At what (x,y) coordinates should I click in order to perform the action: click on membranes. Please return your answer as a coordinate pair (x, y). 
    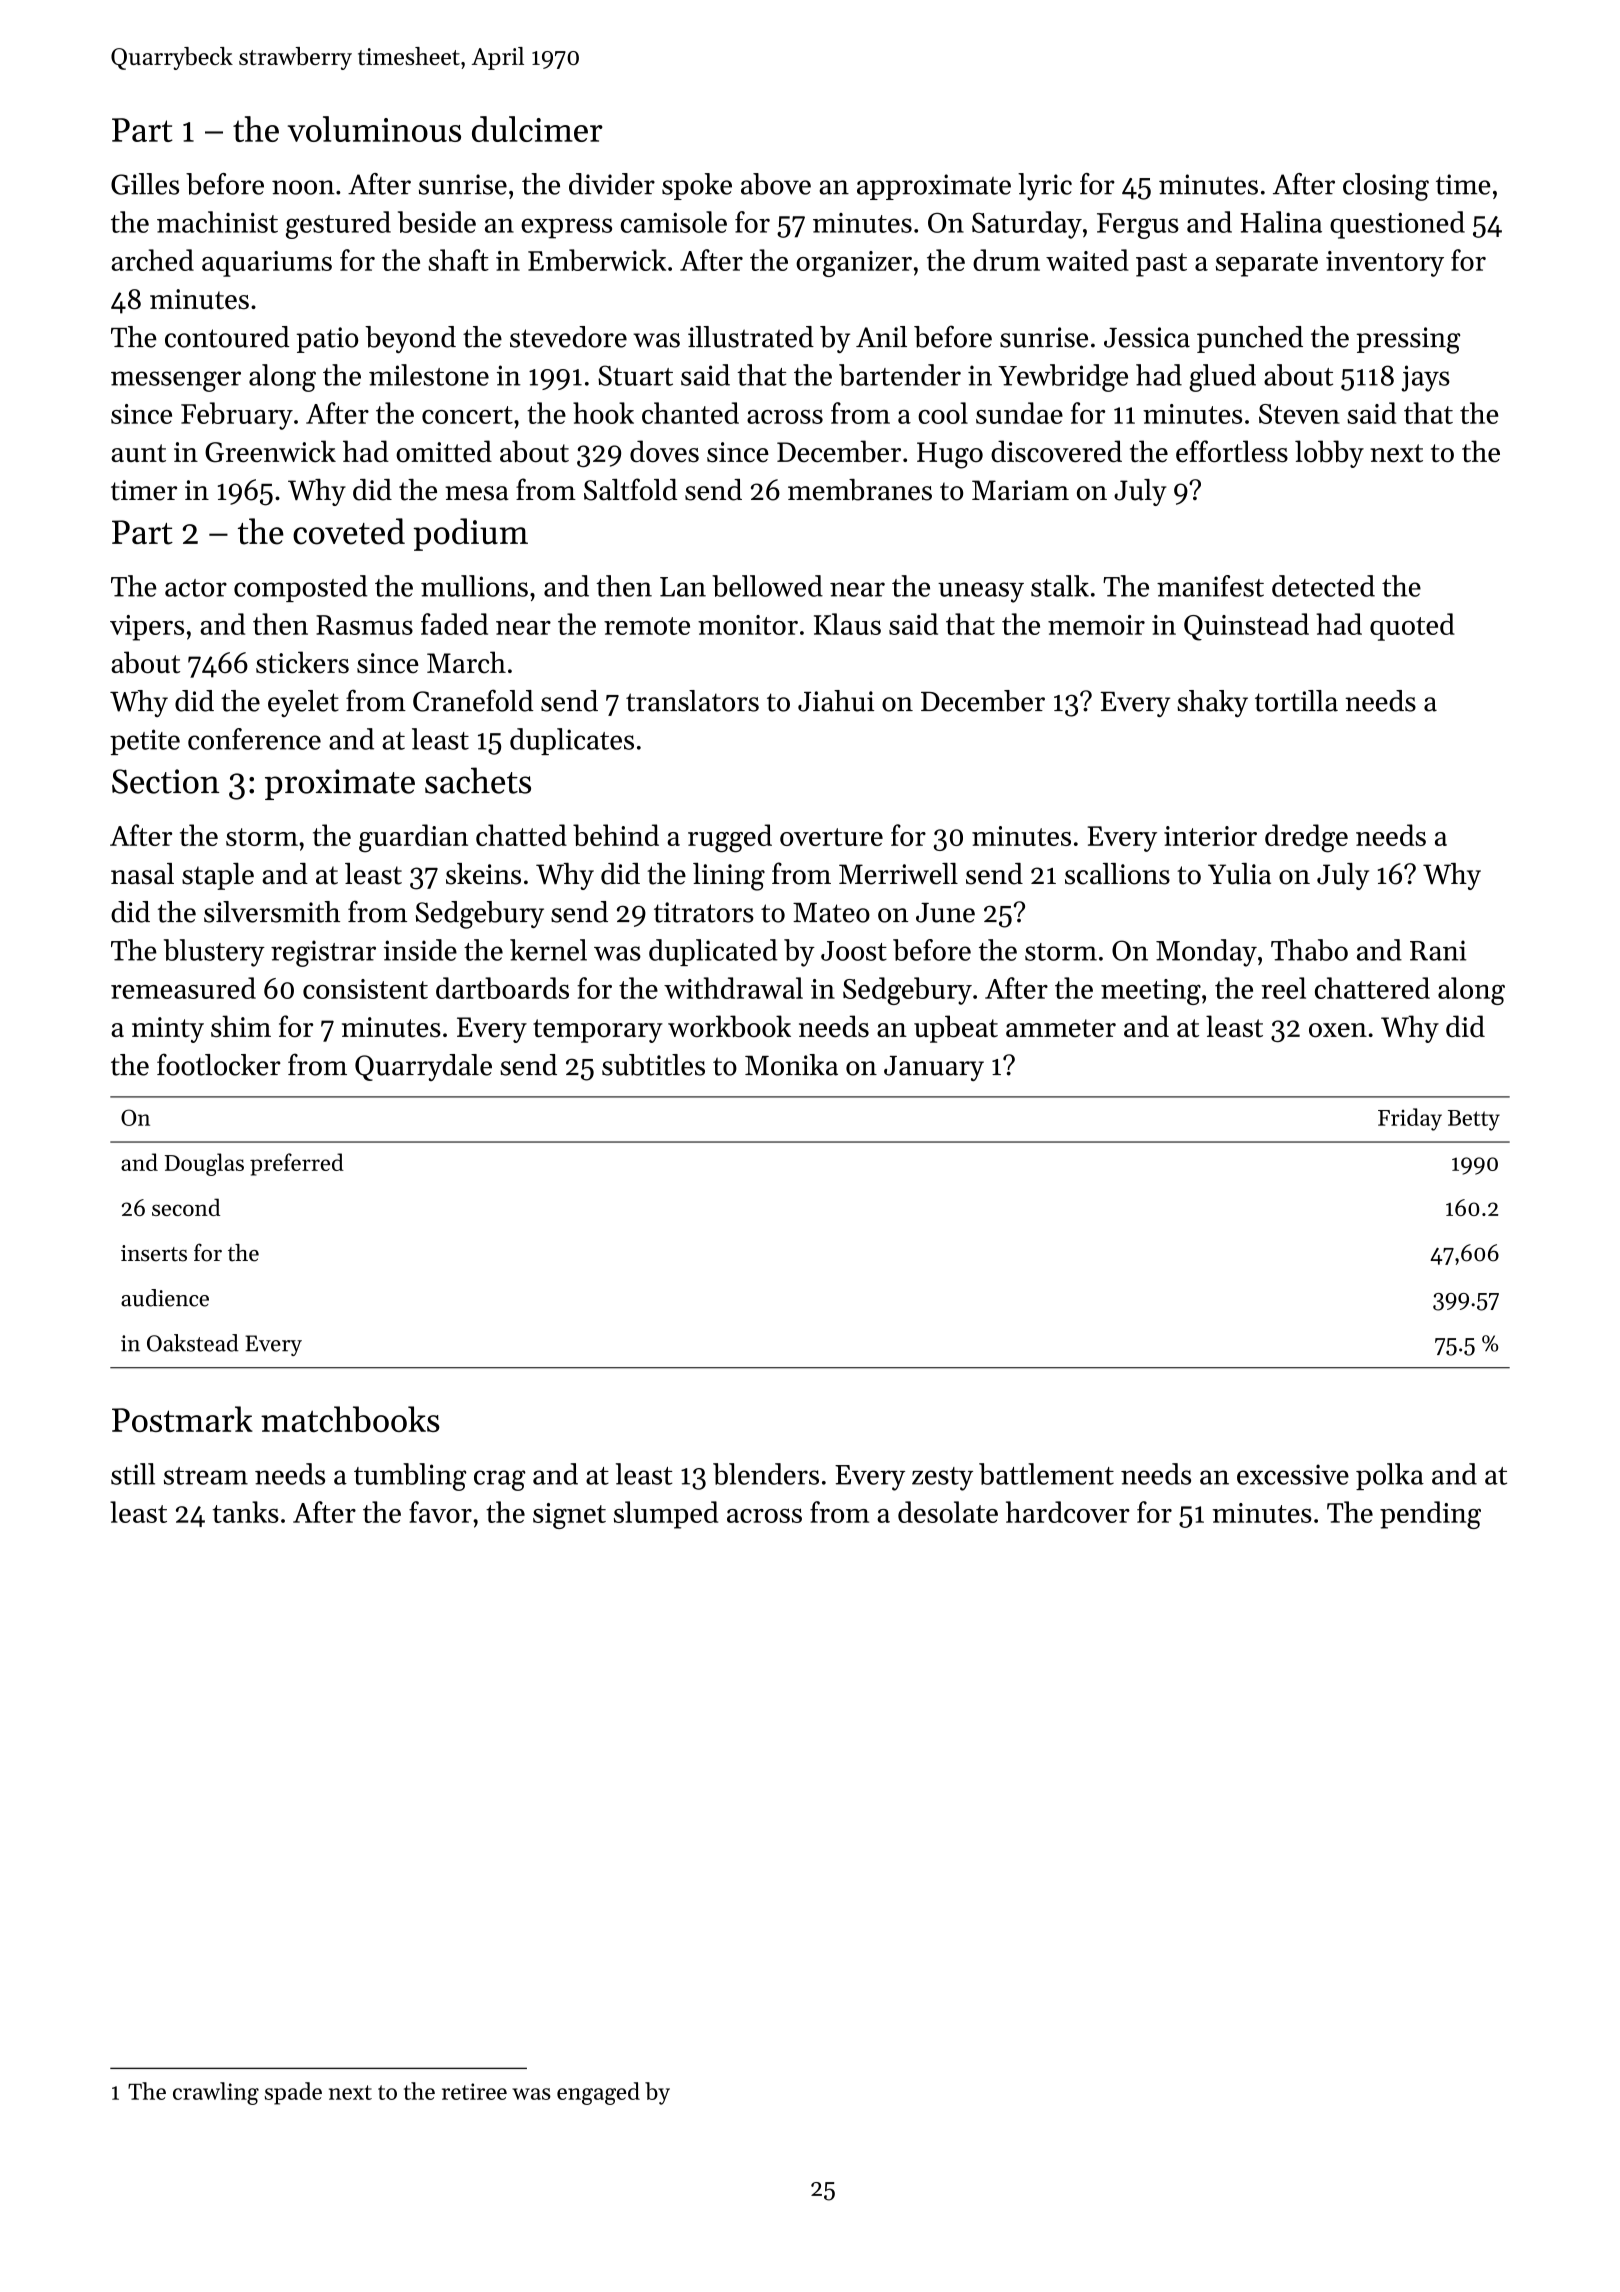
    Looking at the image, I should click on (860, 490).
